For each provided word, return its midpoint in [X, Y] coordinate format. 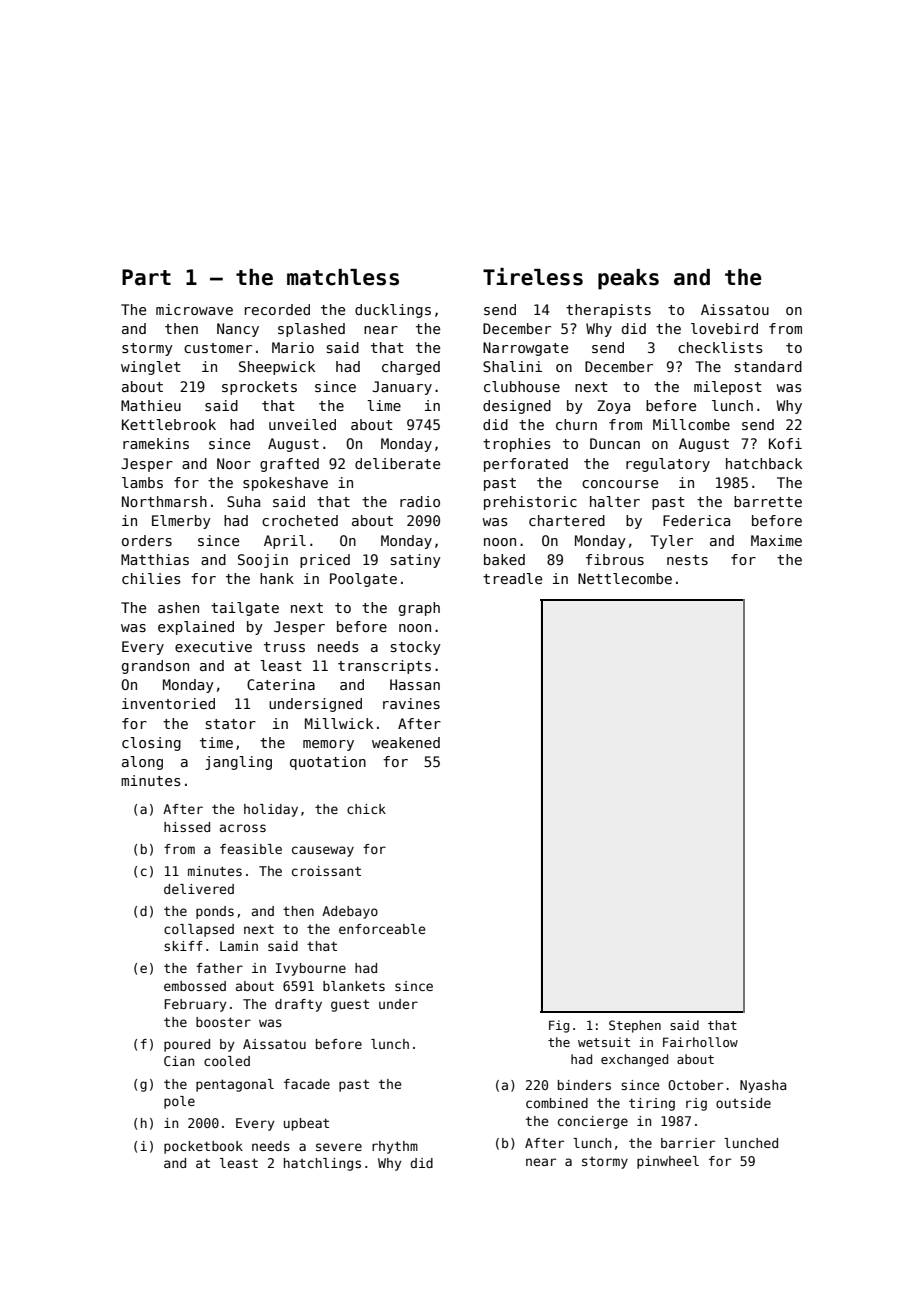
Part [146, 277]
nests [687, 560]
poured [187, 1045]
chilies [151, 578]
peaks [628, 279]
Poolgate [363, 580]
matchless [343, 277]
